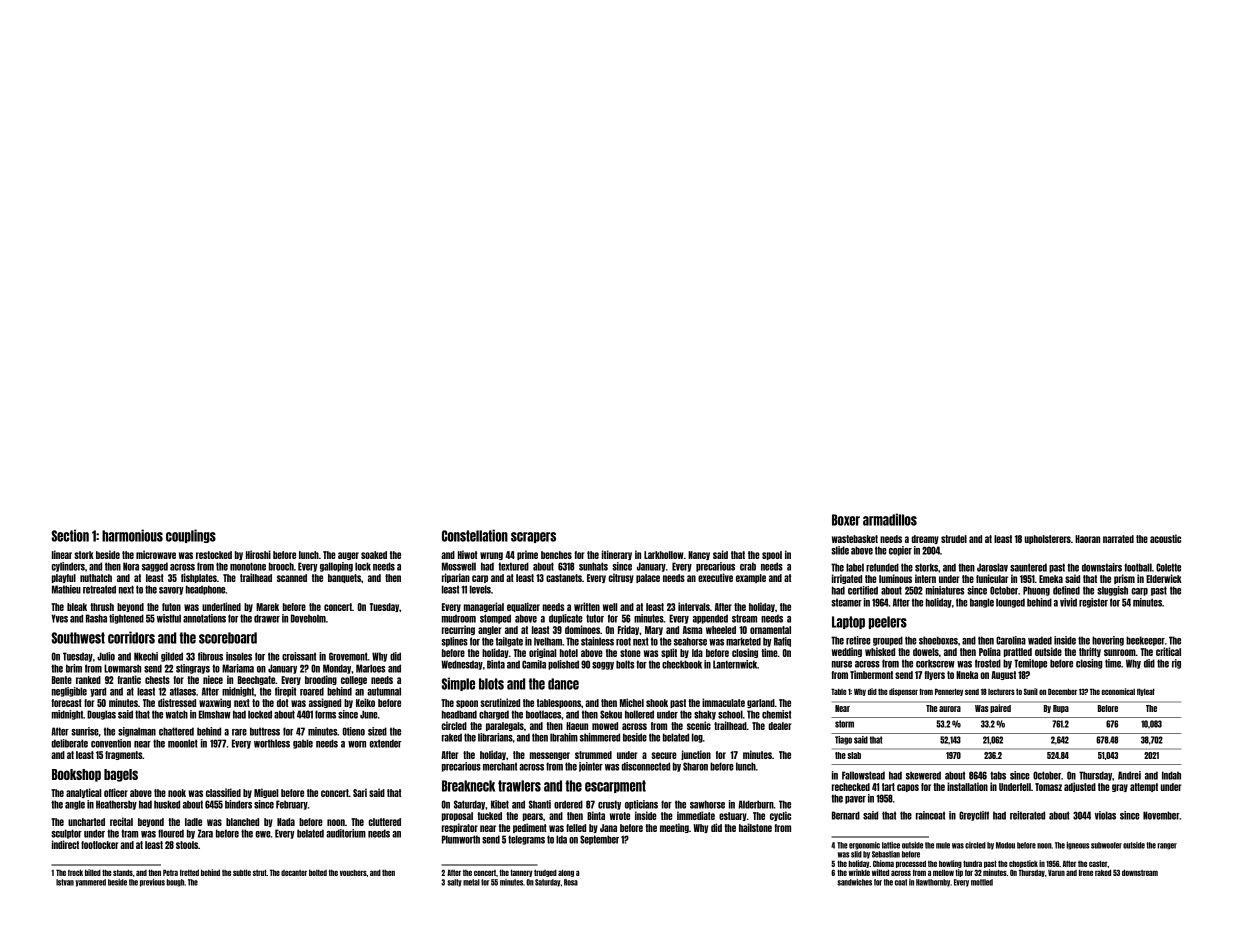  Describe the element at coordinates (934, 675) in the document. I see `flyers` at that location.
